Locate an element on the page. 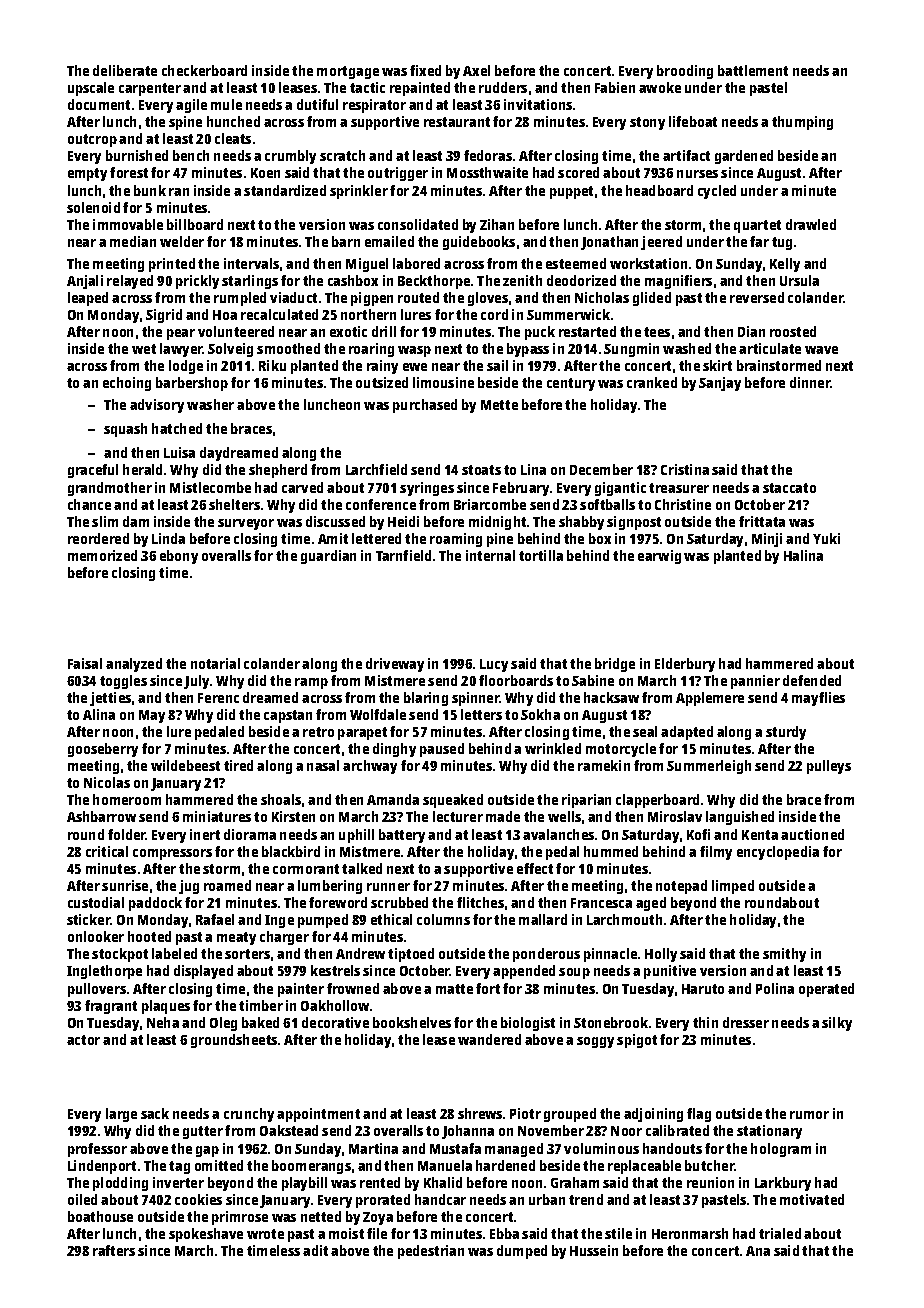 This document has width=924, height=1308. playbill is located at coordinates (304, 1184).
